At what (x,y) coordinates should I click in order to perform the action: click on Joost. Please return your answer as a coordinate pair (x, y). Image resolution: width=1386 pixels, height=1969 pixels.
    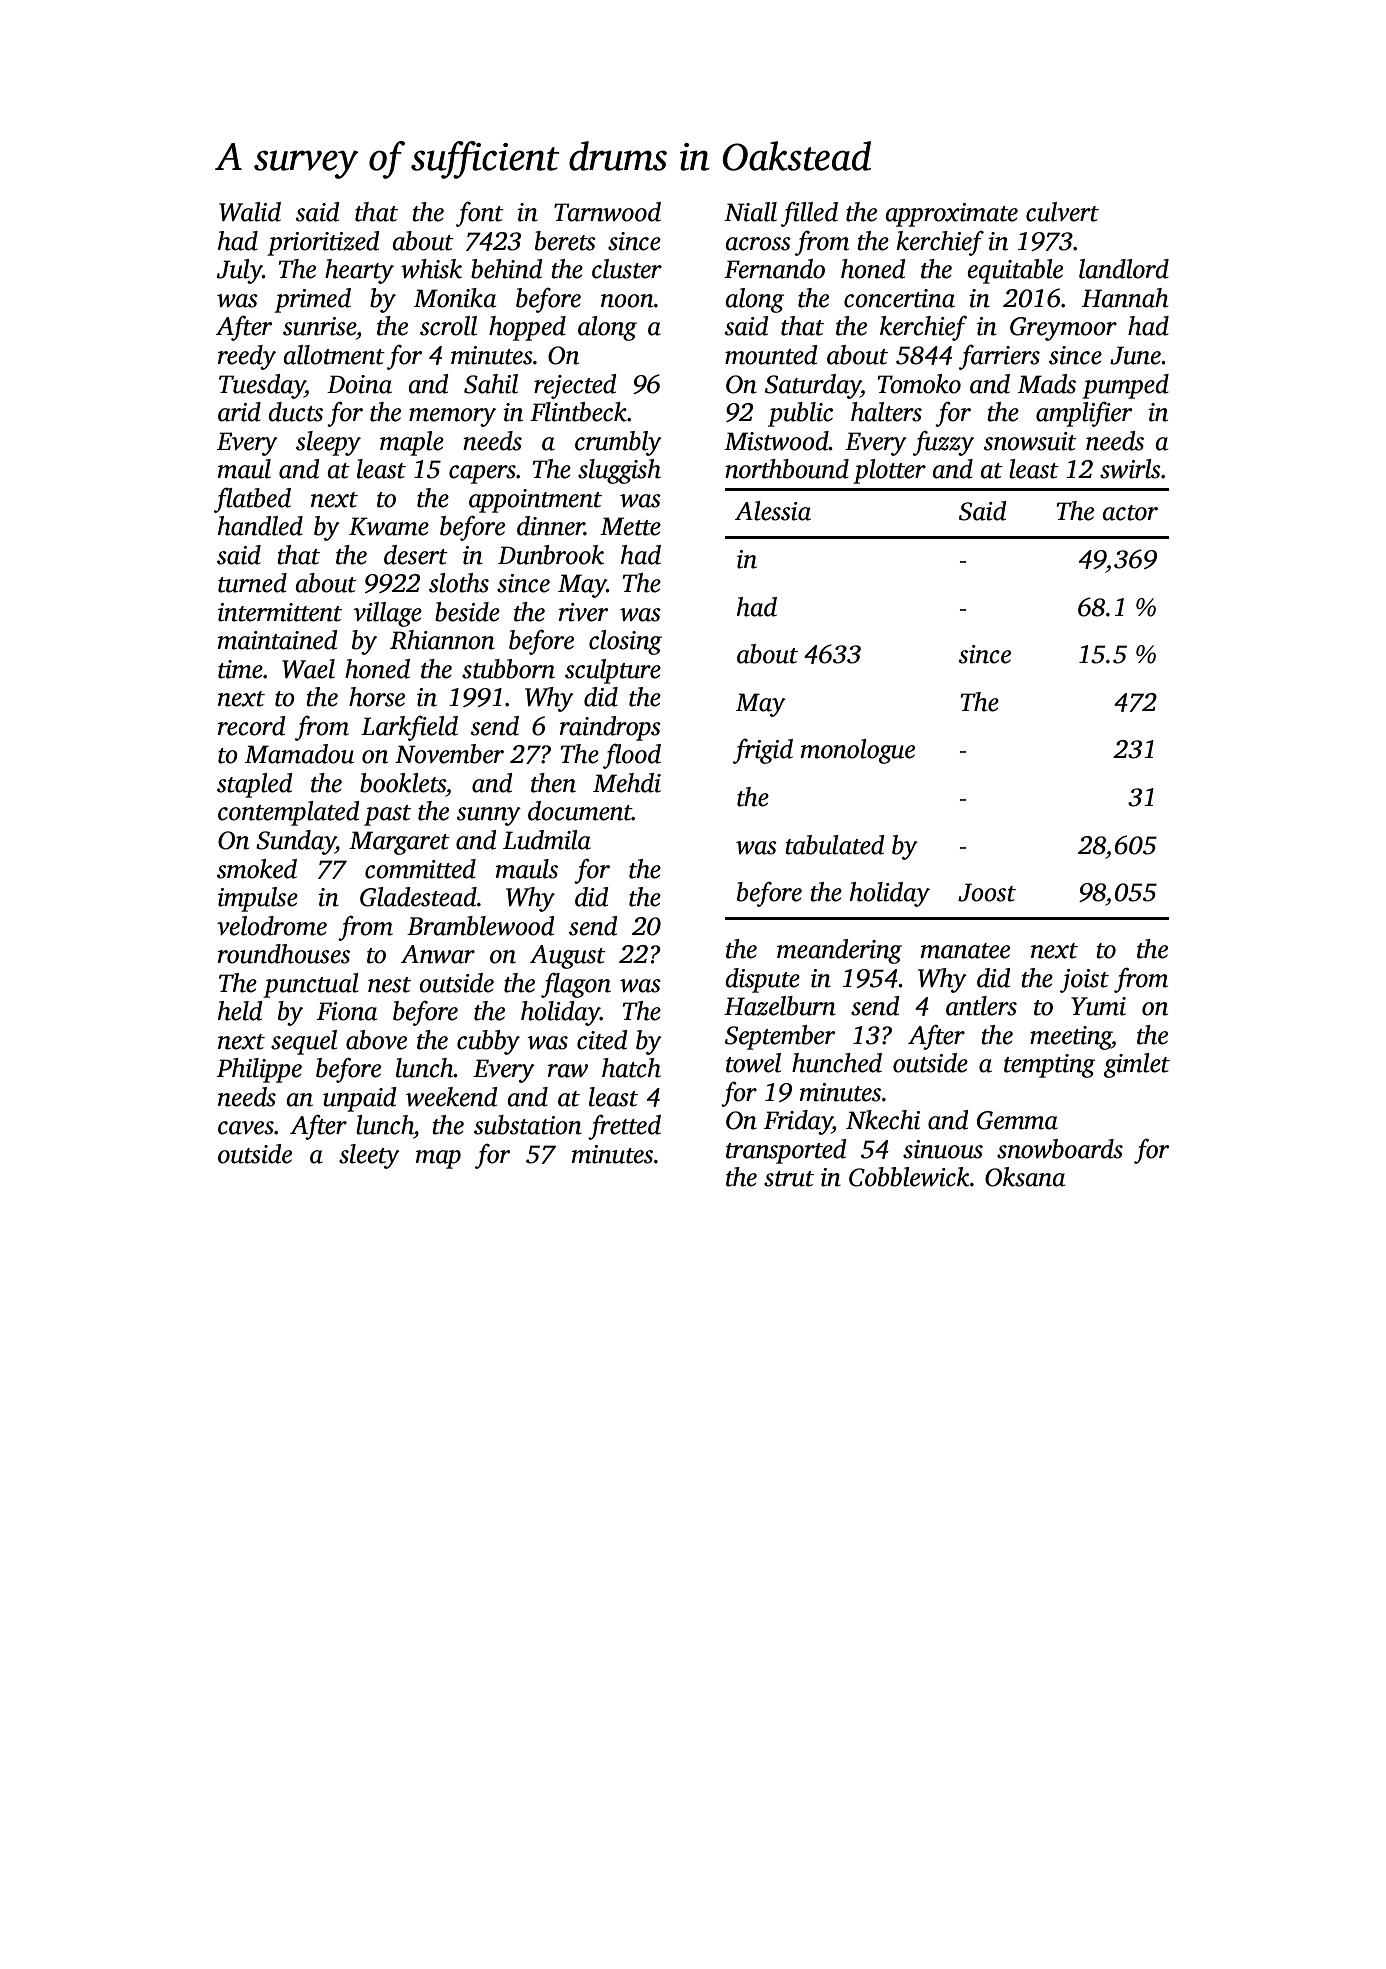
    Looking at the image, I should click on (987, 892).
